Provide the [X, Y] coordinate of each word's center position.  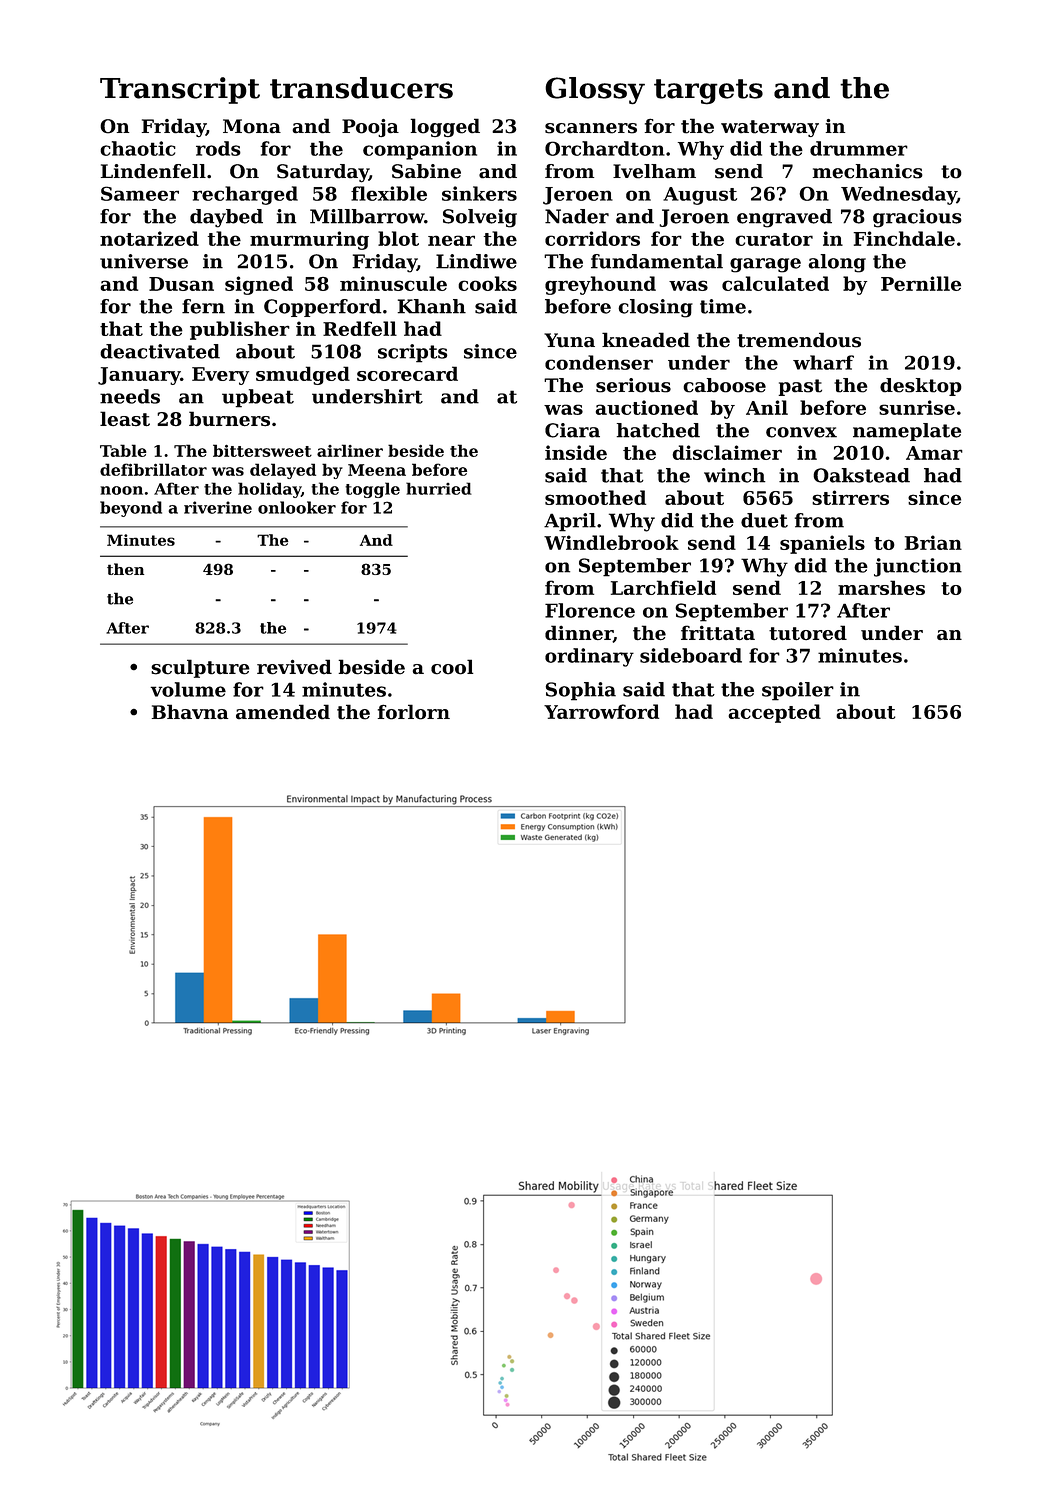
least [125, 418]
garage [765, 265]
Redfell [360, 328]
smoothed [595, 497]
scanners [591, 128]
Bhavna [190, 712]
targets [708, 91]
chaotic [138, 148]
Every [220, 376]
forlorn [414, 712]
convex [801, 432]
